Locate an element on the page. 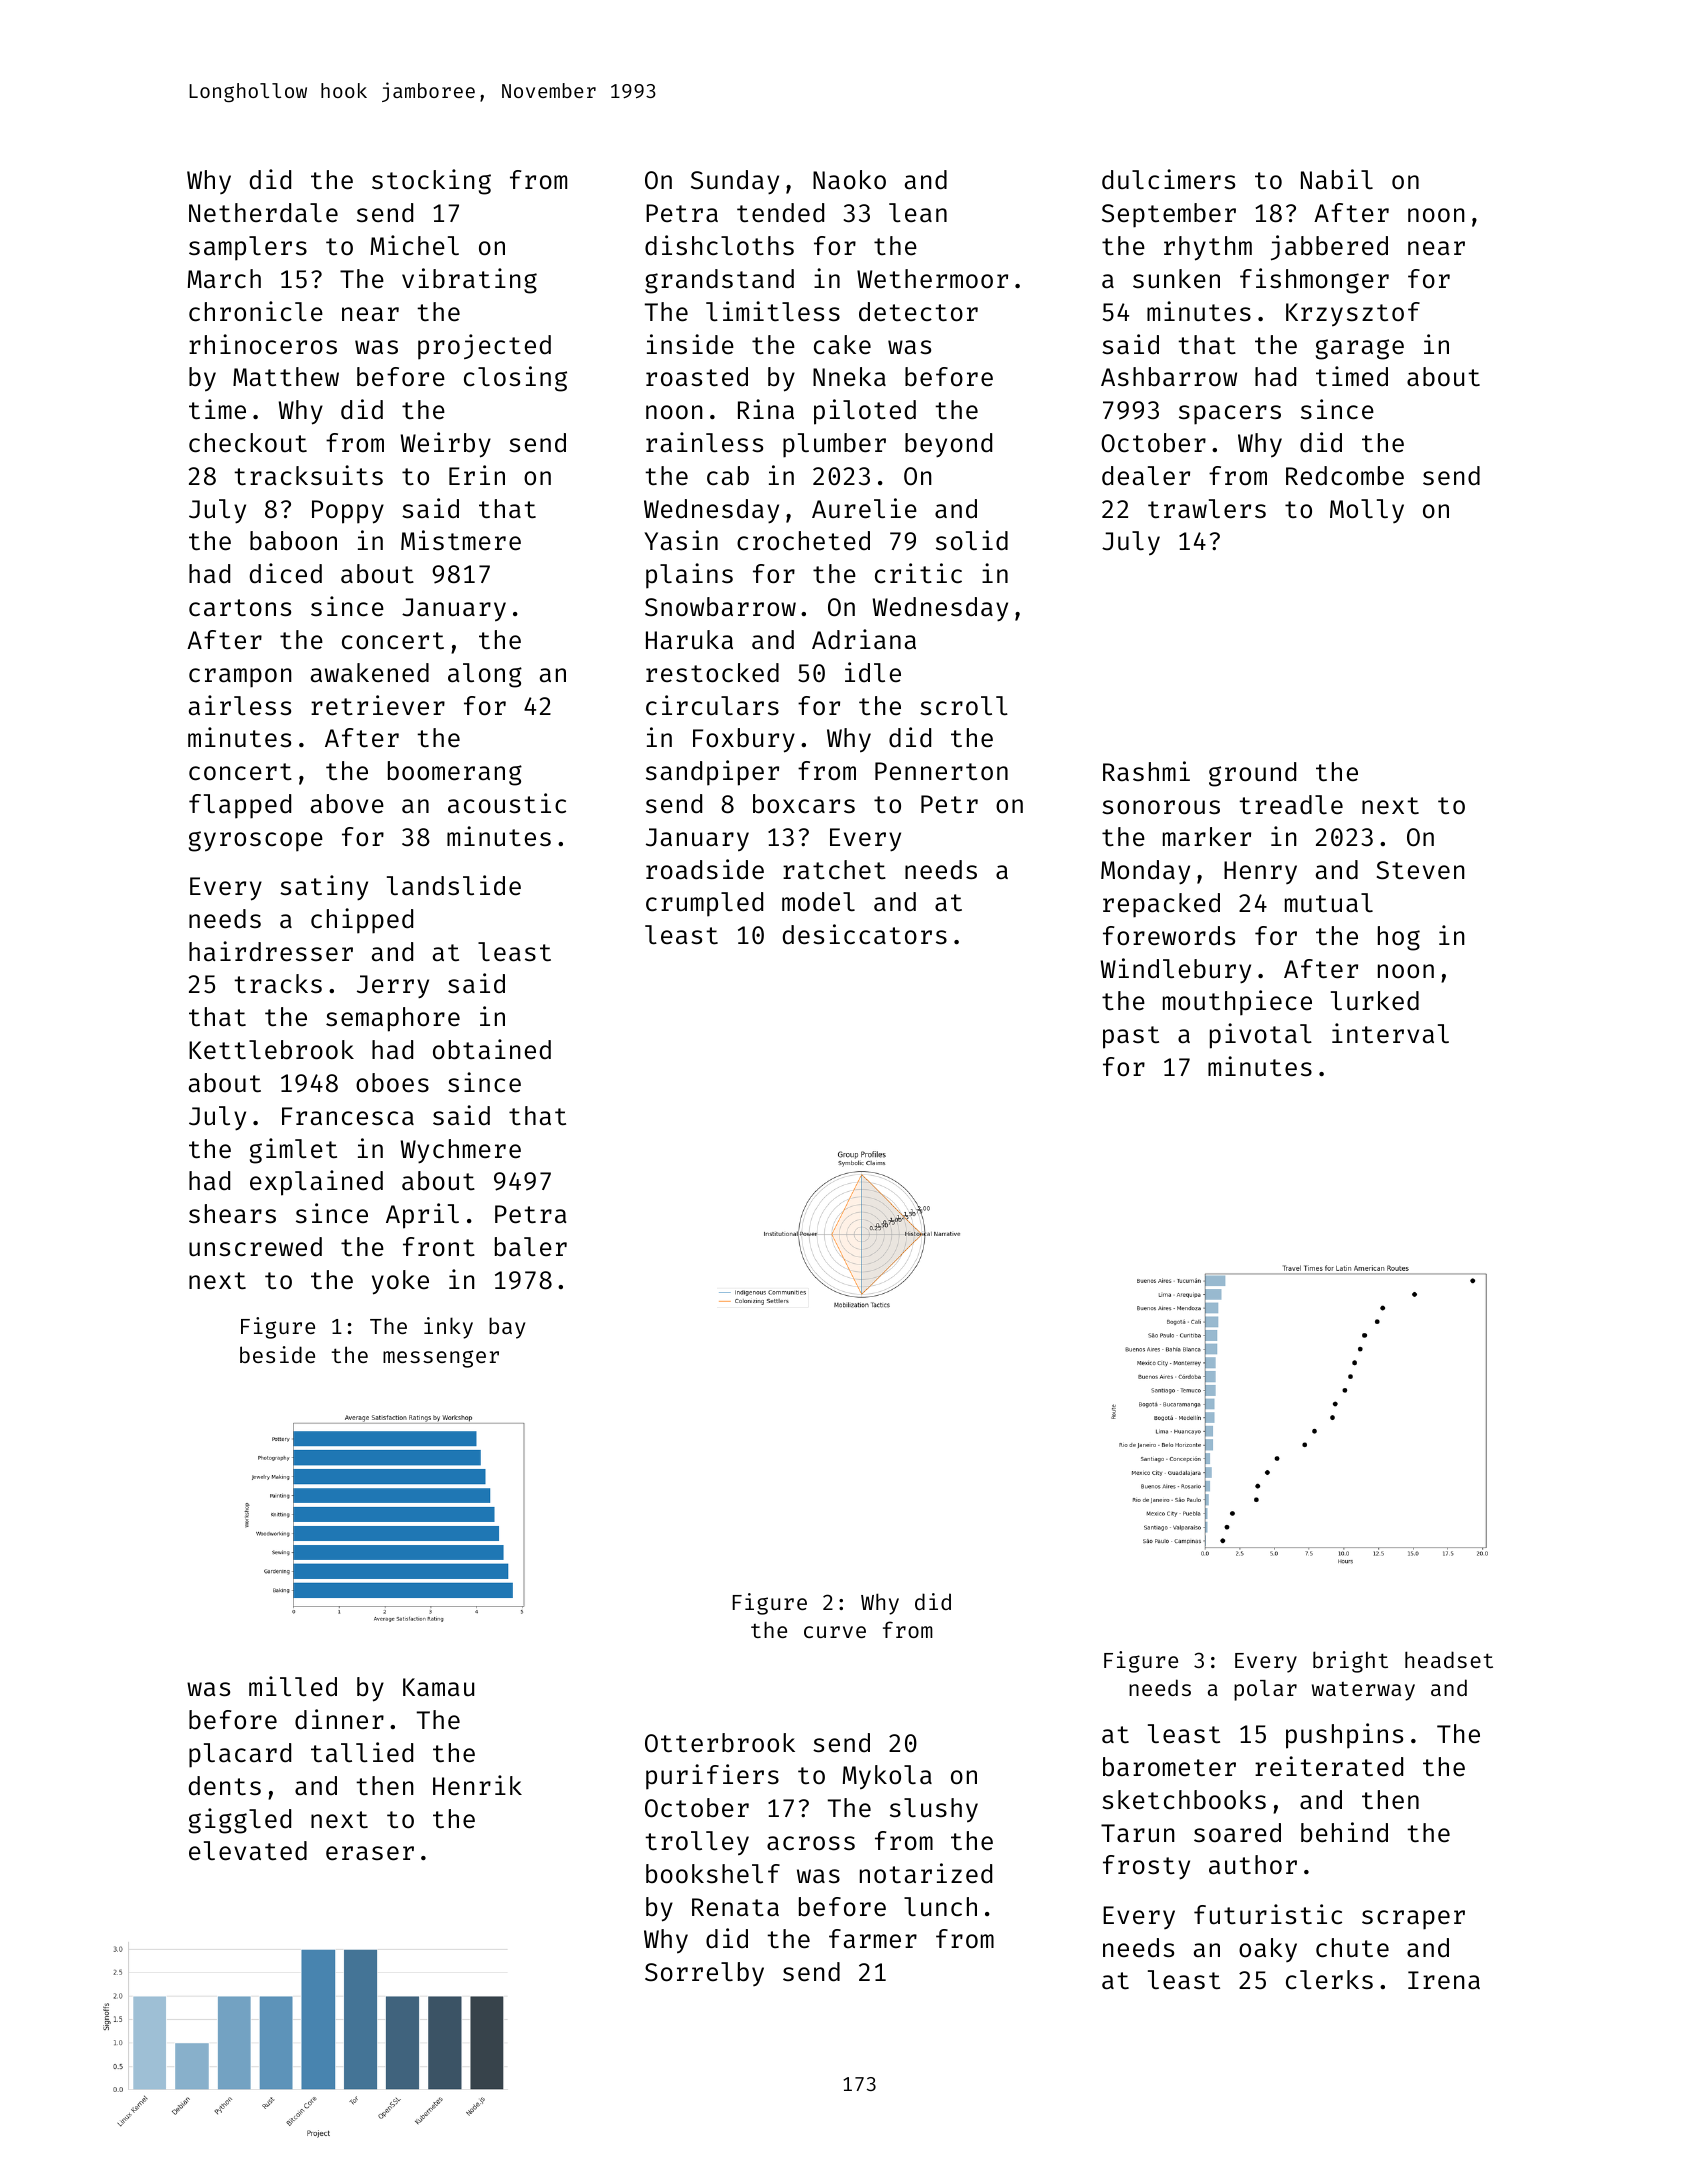  satiny is located at coordinates (324, 888).
